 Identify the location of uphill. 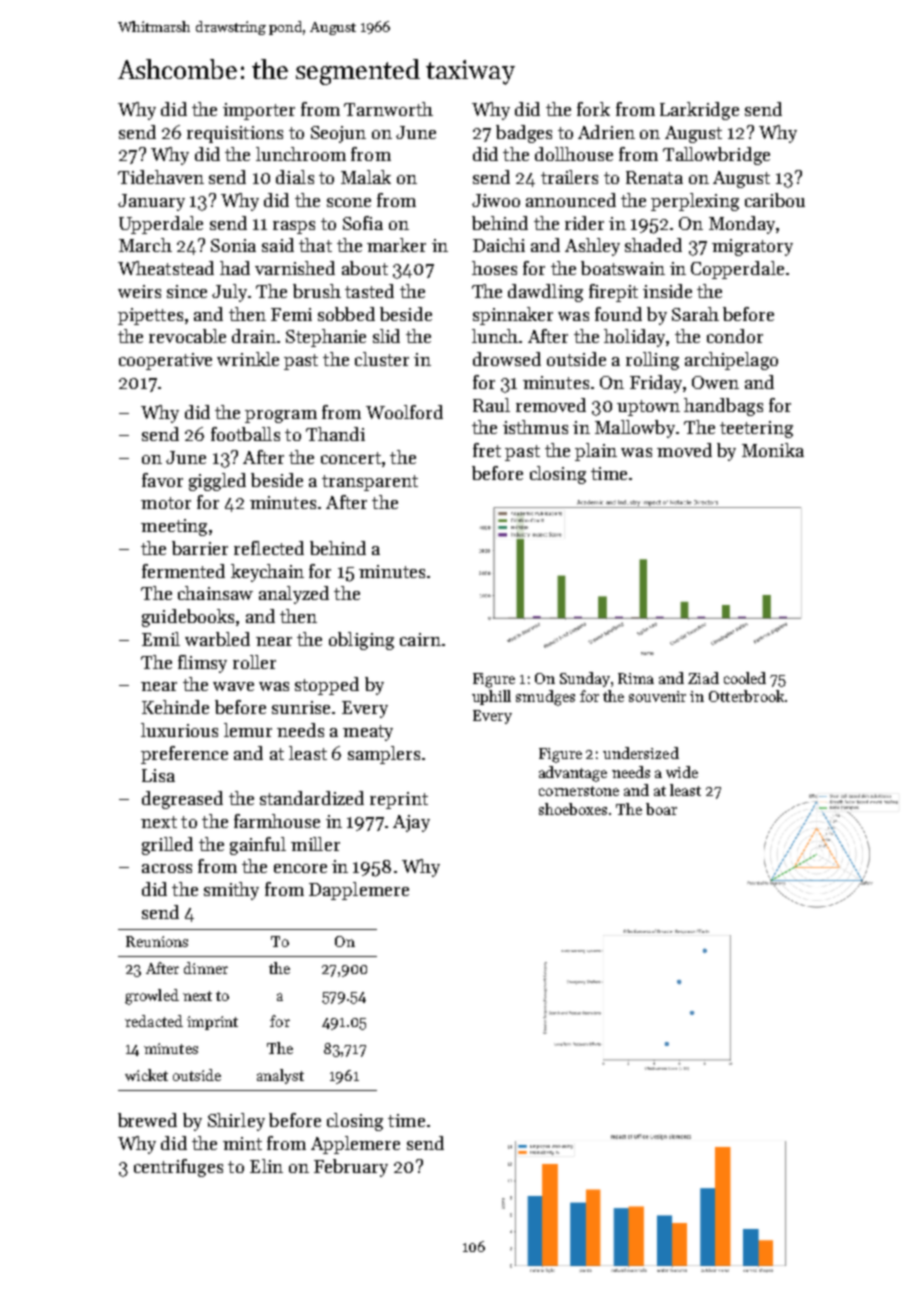
(491, 697).
